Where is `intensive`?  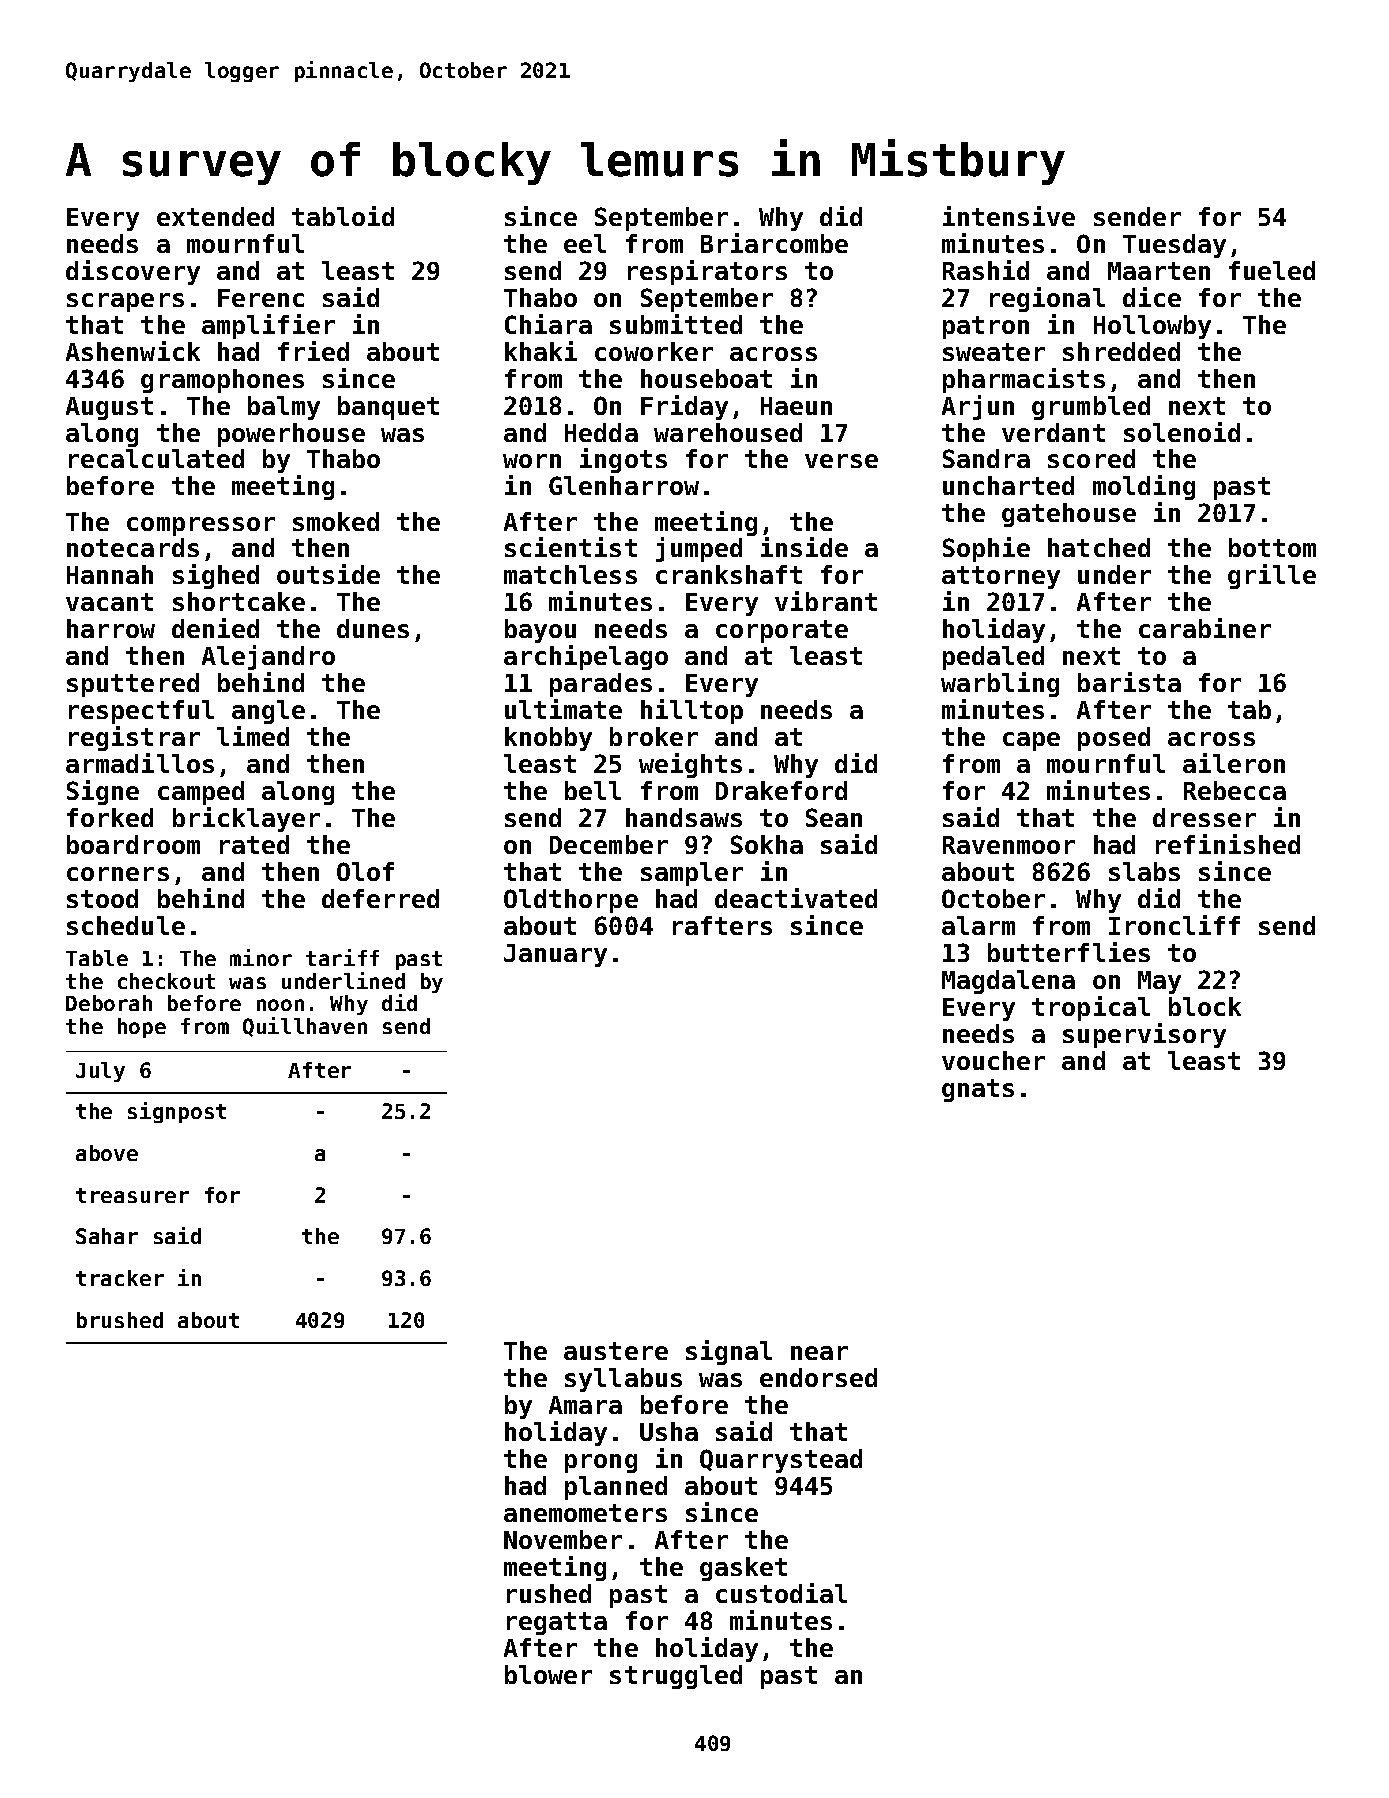 intensive is located at coordinates (1009, 216).
